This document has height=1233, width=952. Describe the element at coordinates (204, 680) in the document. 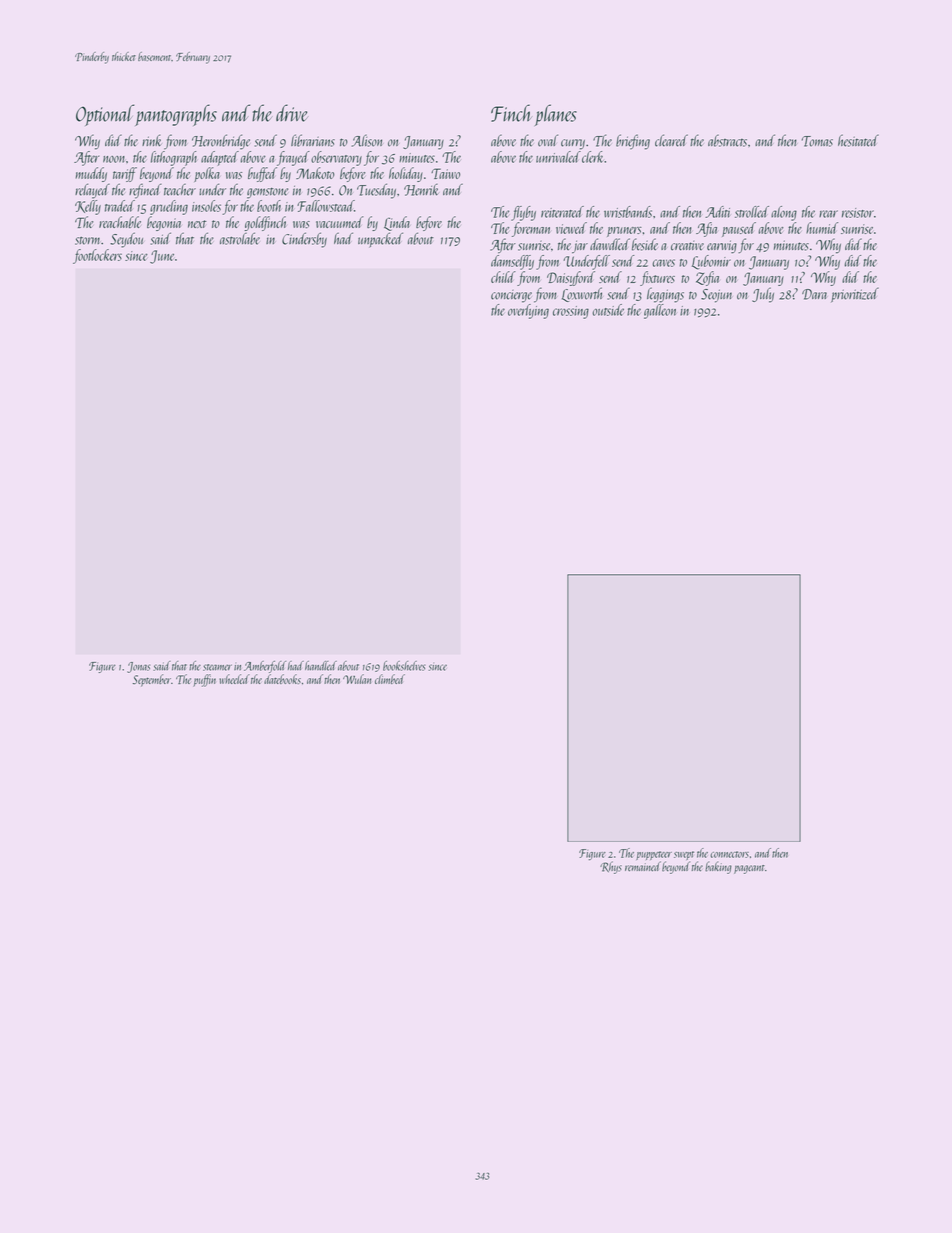

I see `puffin` at that location.
